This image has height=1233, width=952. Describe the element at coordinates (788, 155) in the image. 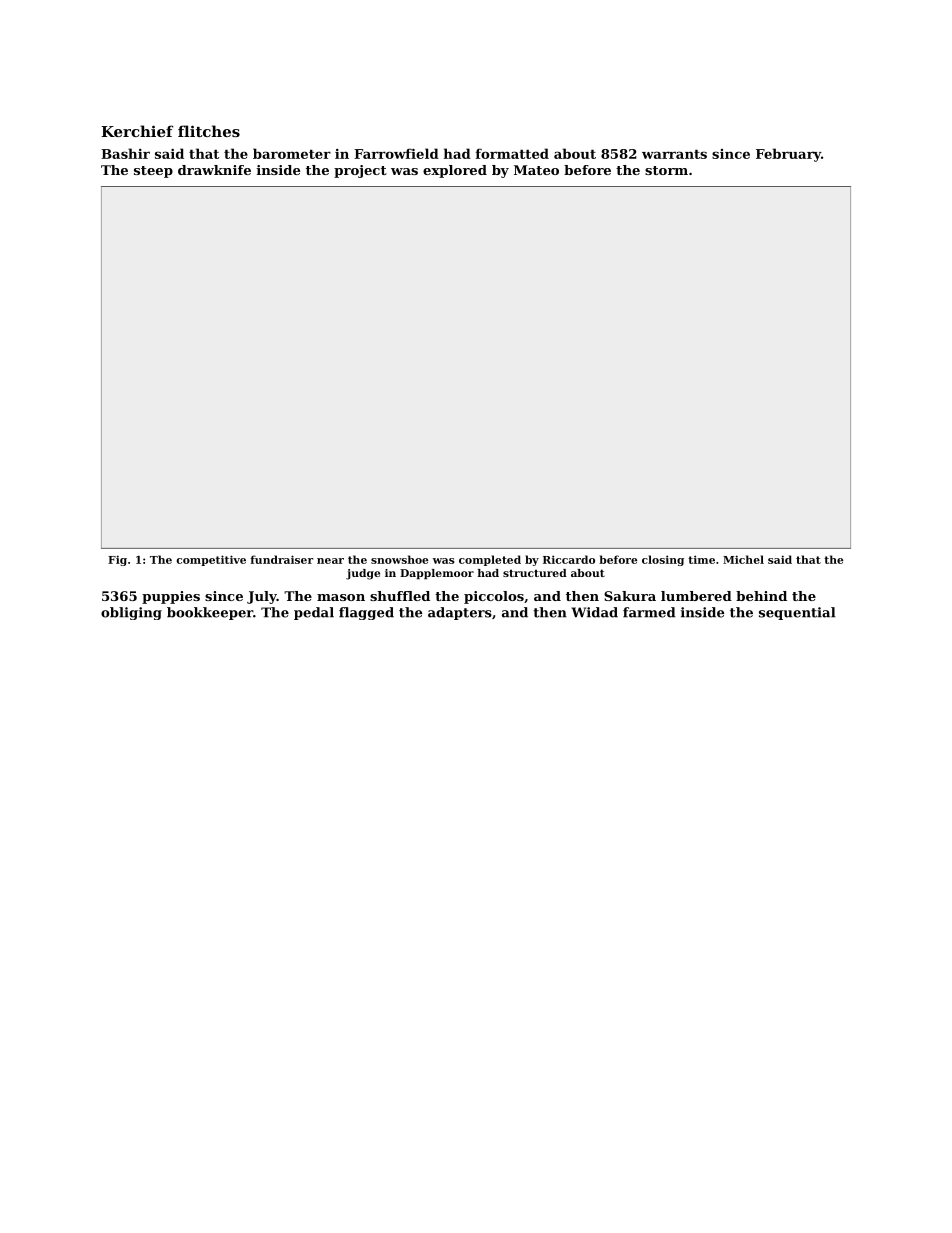

I see `February` at that location.
